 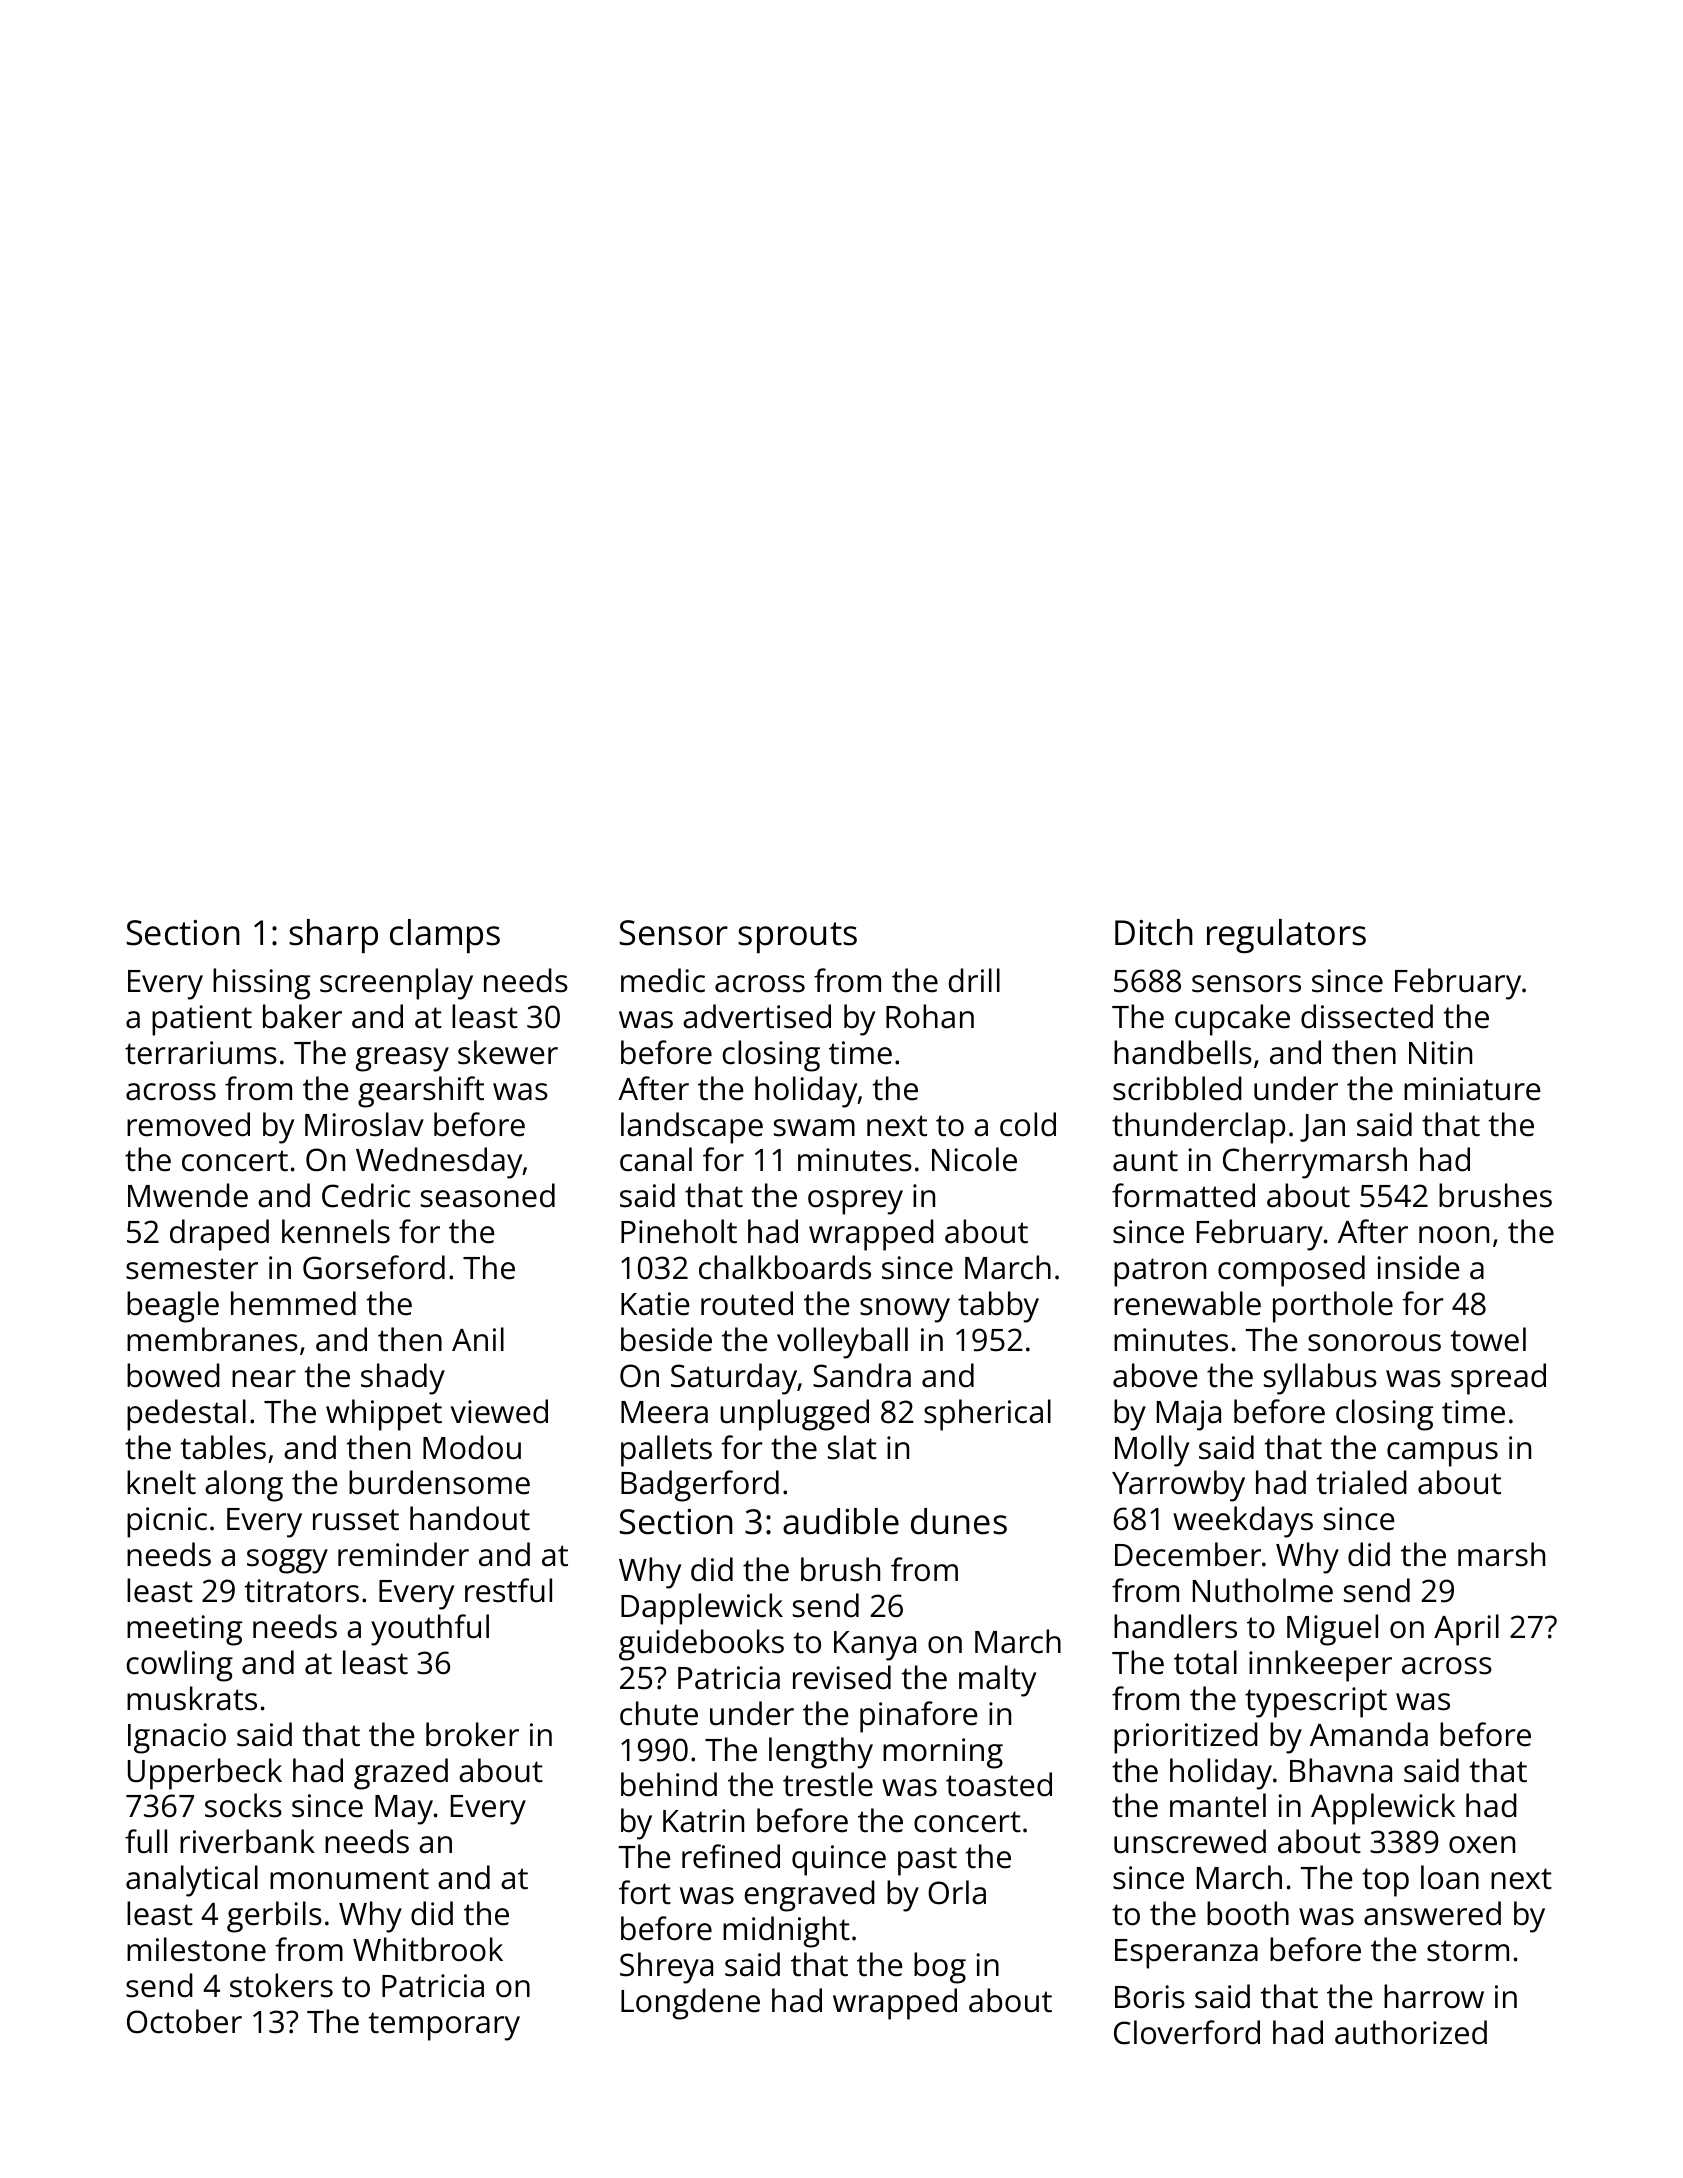 What do you see at coordinates (797, 937) in the image?
I see `sprouts` at bounding box center [797, 937].
